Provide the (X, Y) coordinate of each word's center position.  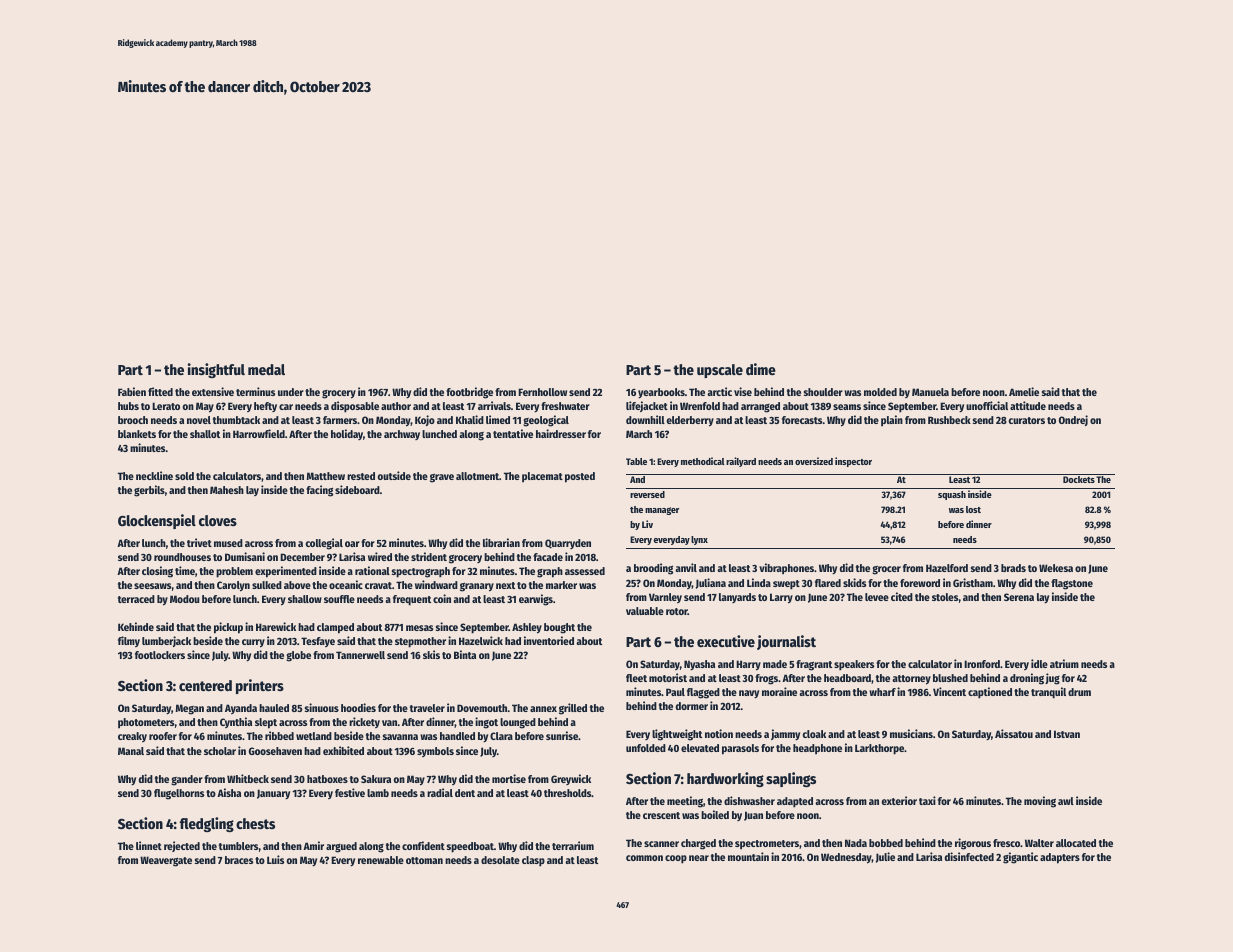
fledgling (207, 824)
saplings (791, 779)
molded (880, 392)
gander (187, 780)
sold (184, 476)
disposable (355, 407)
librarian (501, 542)
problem (234, 572)
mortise (509, 778)
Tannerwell (360, 655)
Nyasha (699, 665)
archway (402, 435)
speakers (854, 665)
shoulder (823, 392)
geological (546, 421)
